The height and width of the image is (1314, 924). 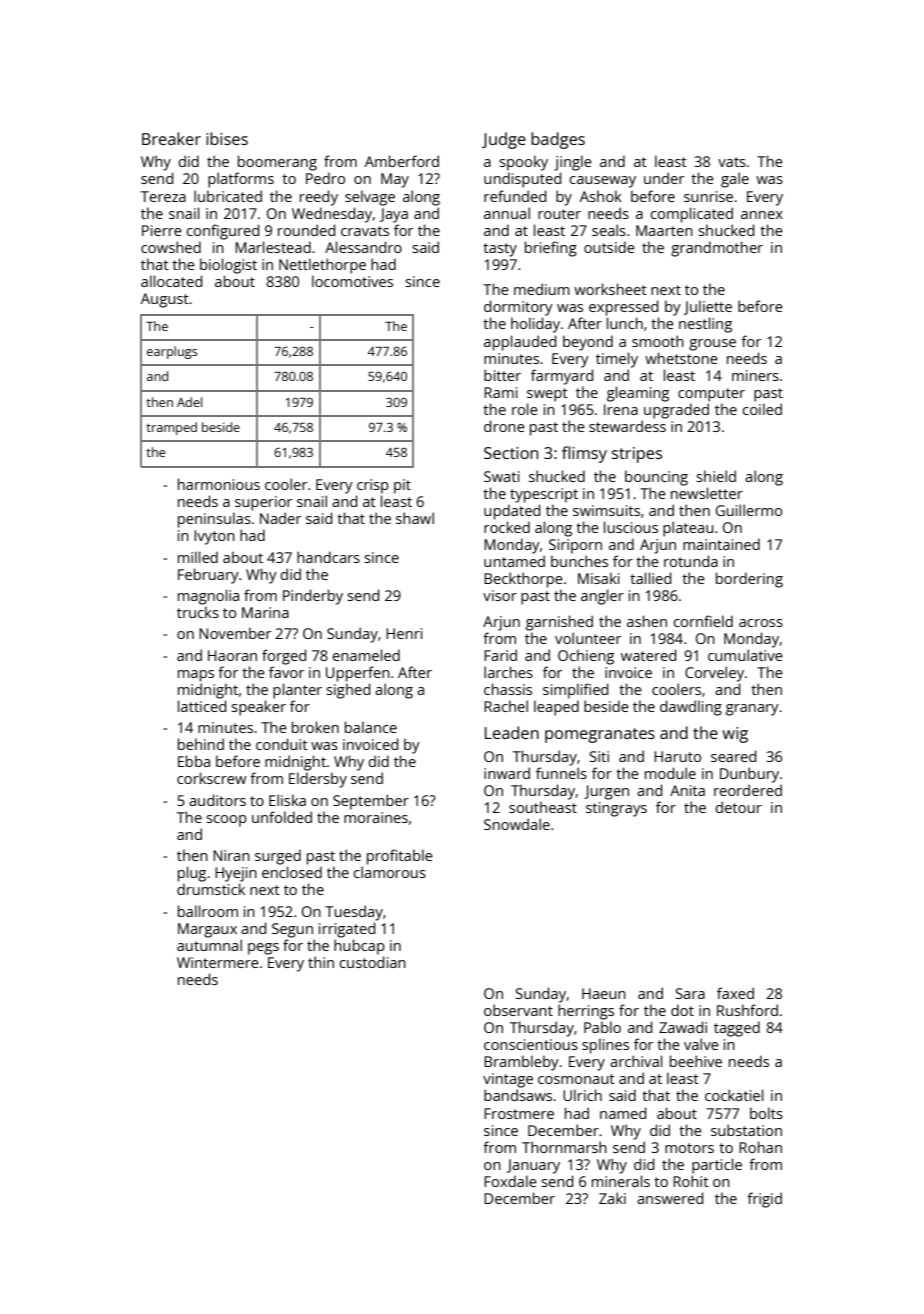 I want to click on cockatiel, so click(x=734, y=1095).
